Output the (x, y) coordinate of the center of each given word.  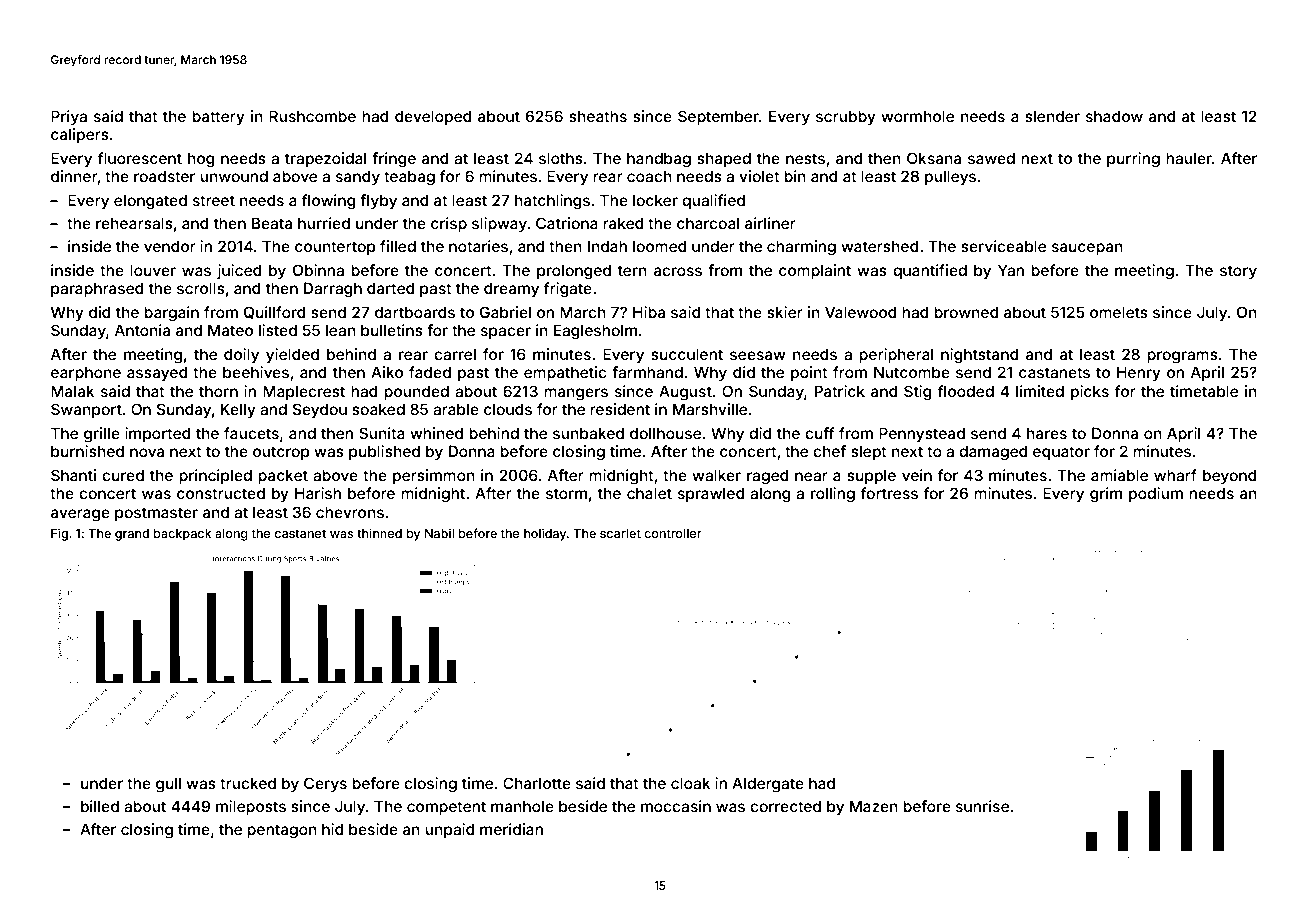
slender (1052, 116)
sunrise (982, 806)
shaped (724, 159)
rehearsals (134, 223)
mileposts (251, 807)
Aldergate (768, 785)
